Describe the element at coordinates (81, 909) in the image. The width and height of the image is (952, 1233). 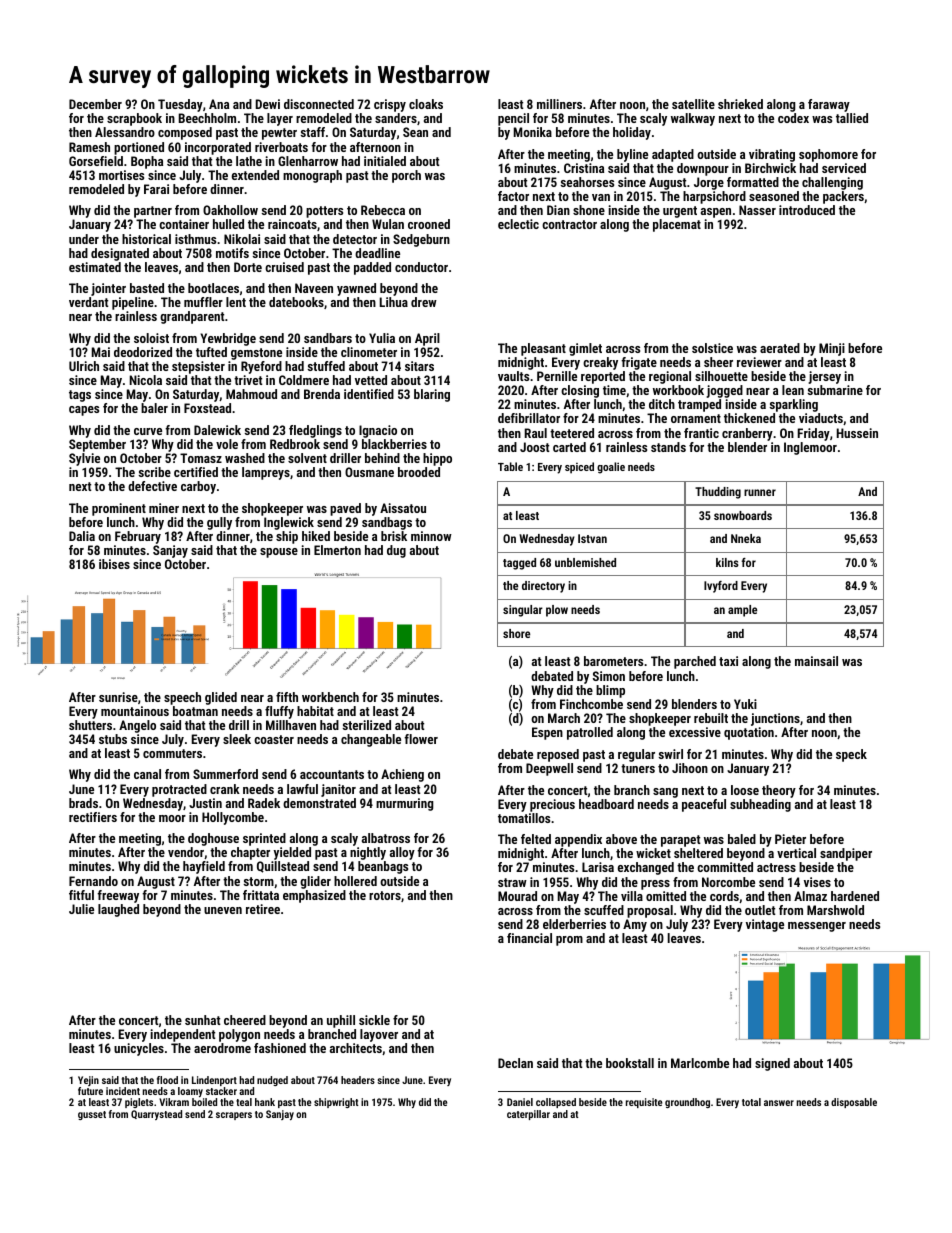
I see `Julie` at that location.
